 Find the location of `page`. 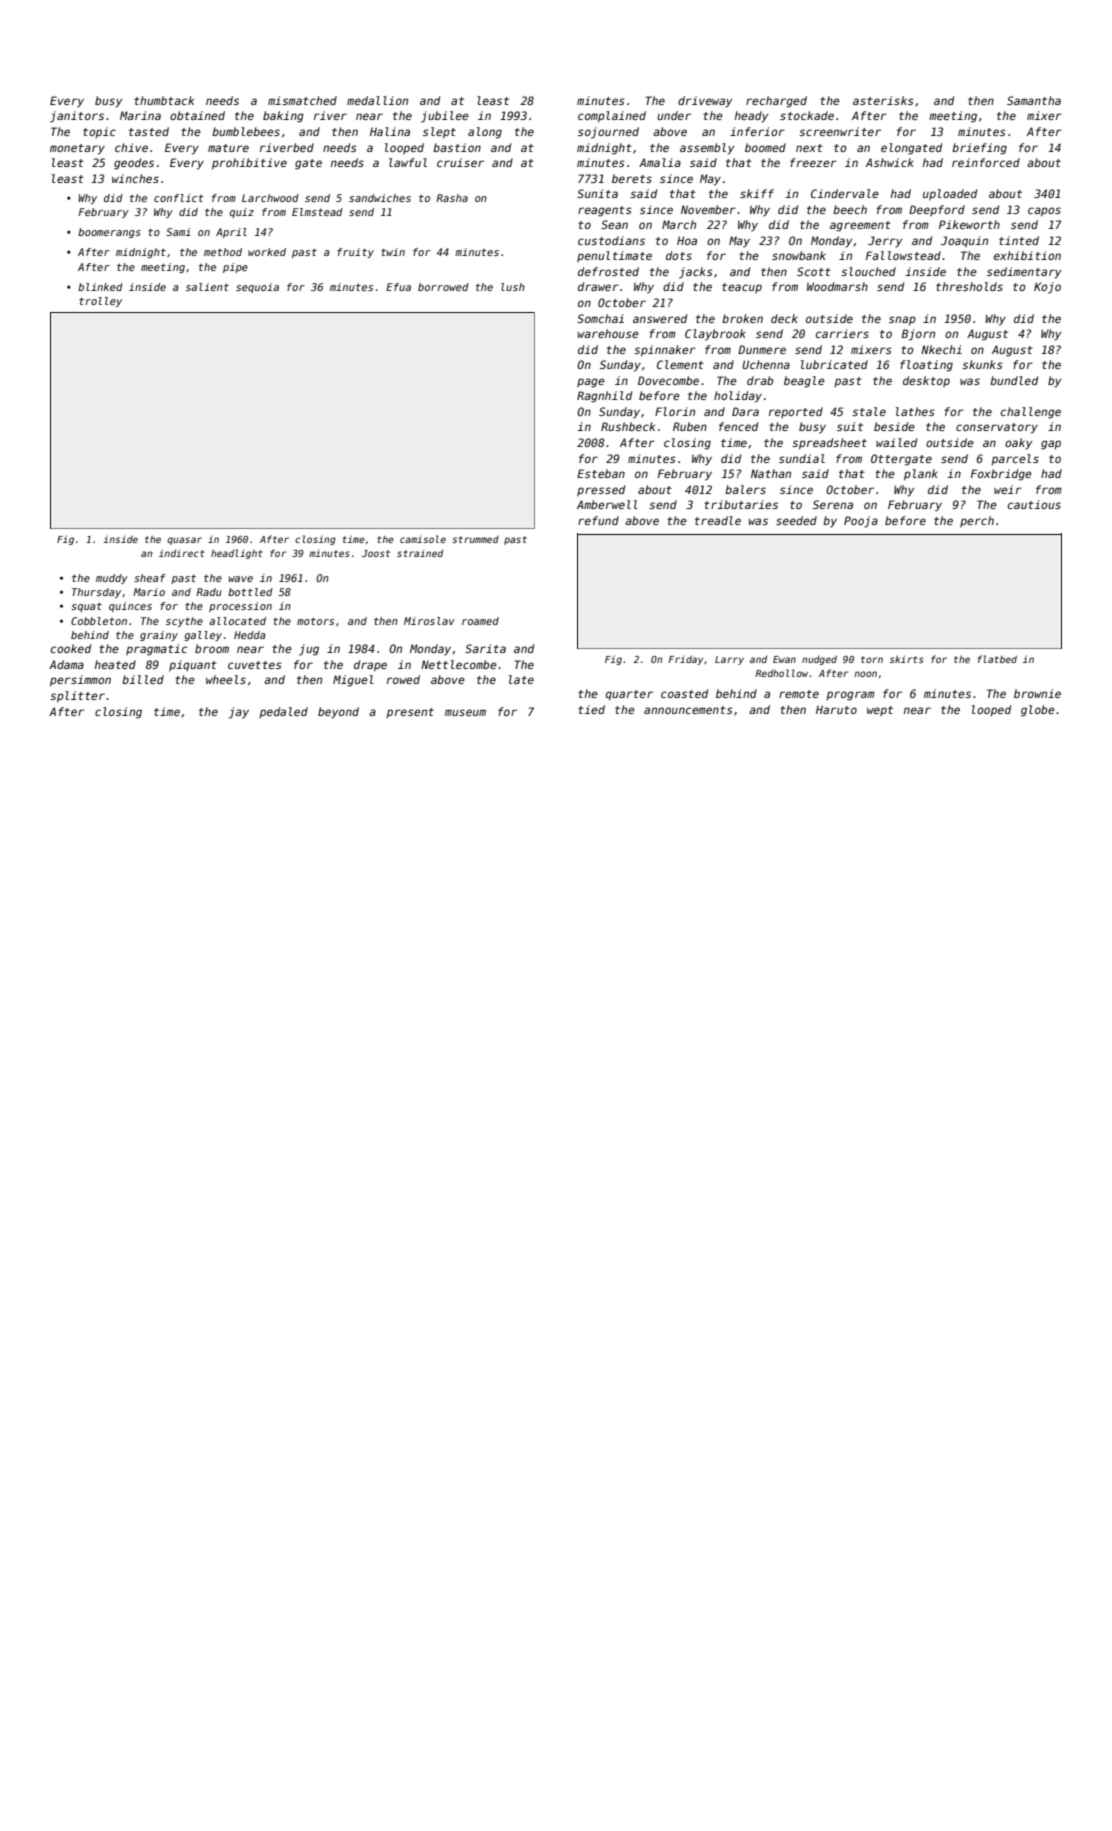

page is located at coordinates (591, 383).
